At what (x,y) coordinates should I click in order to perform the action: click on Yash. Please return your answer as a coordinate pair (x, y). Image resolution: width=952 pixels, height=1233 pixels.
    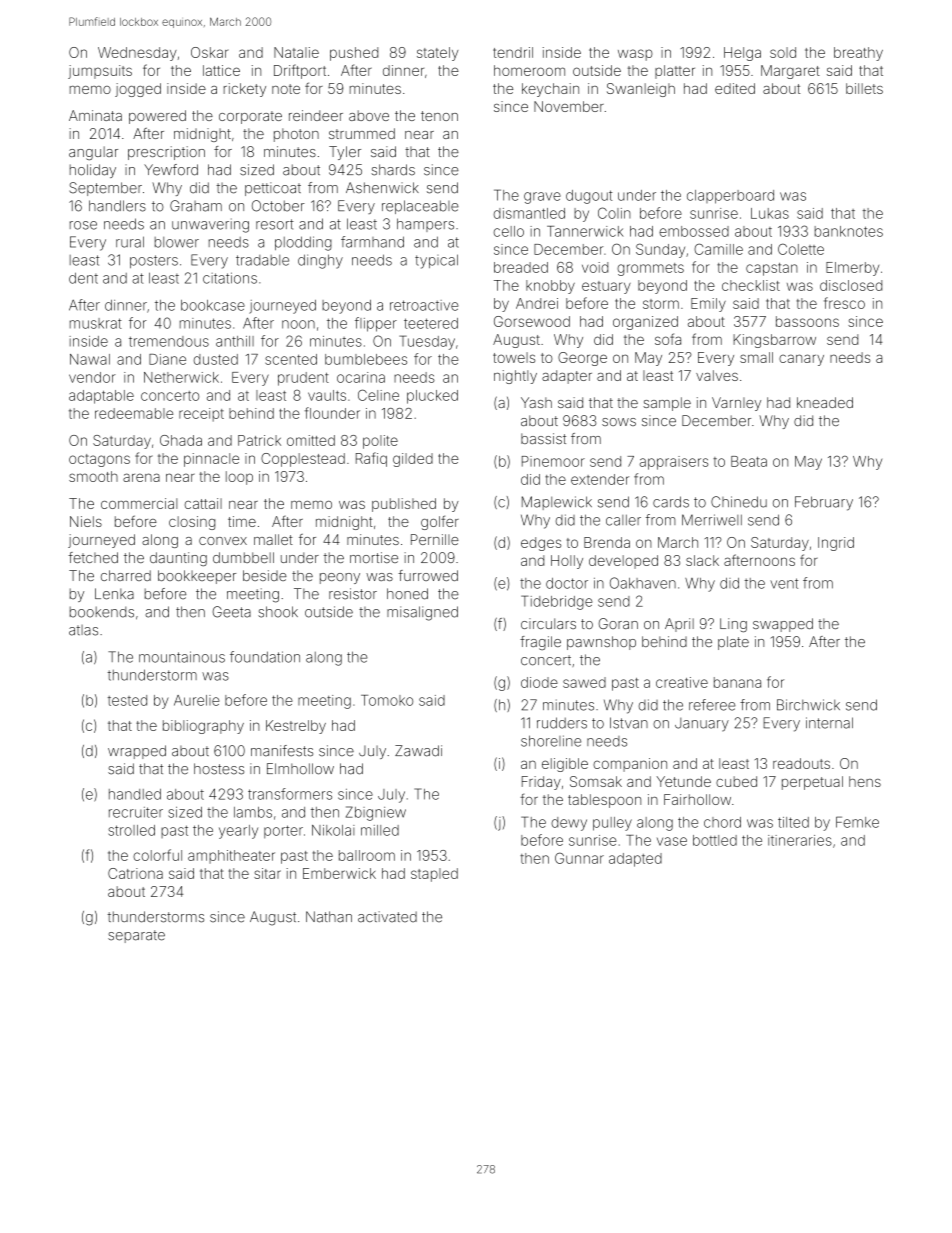
    Looking at the image, I should click on (536, 402).
